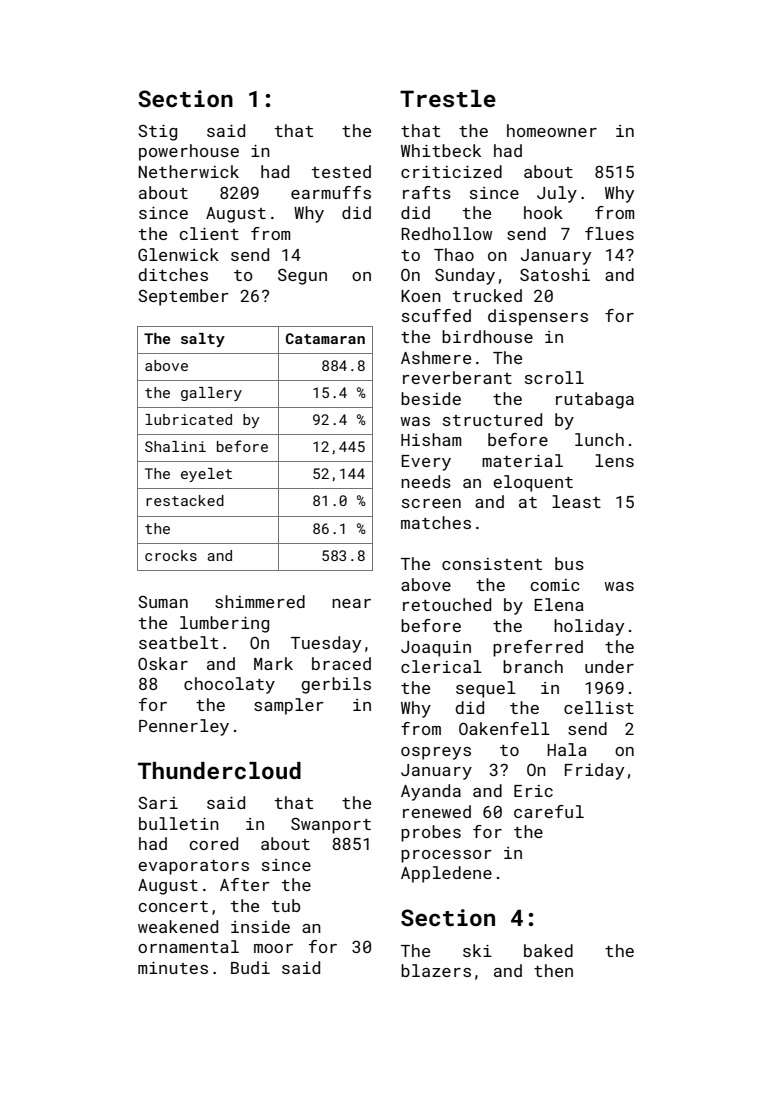 The image size is (773, 1097). What do you see at coordinates (185, 500) in the screenshot?
I see `restacked` at bounding box center [185, 500].
